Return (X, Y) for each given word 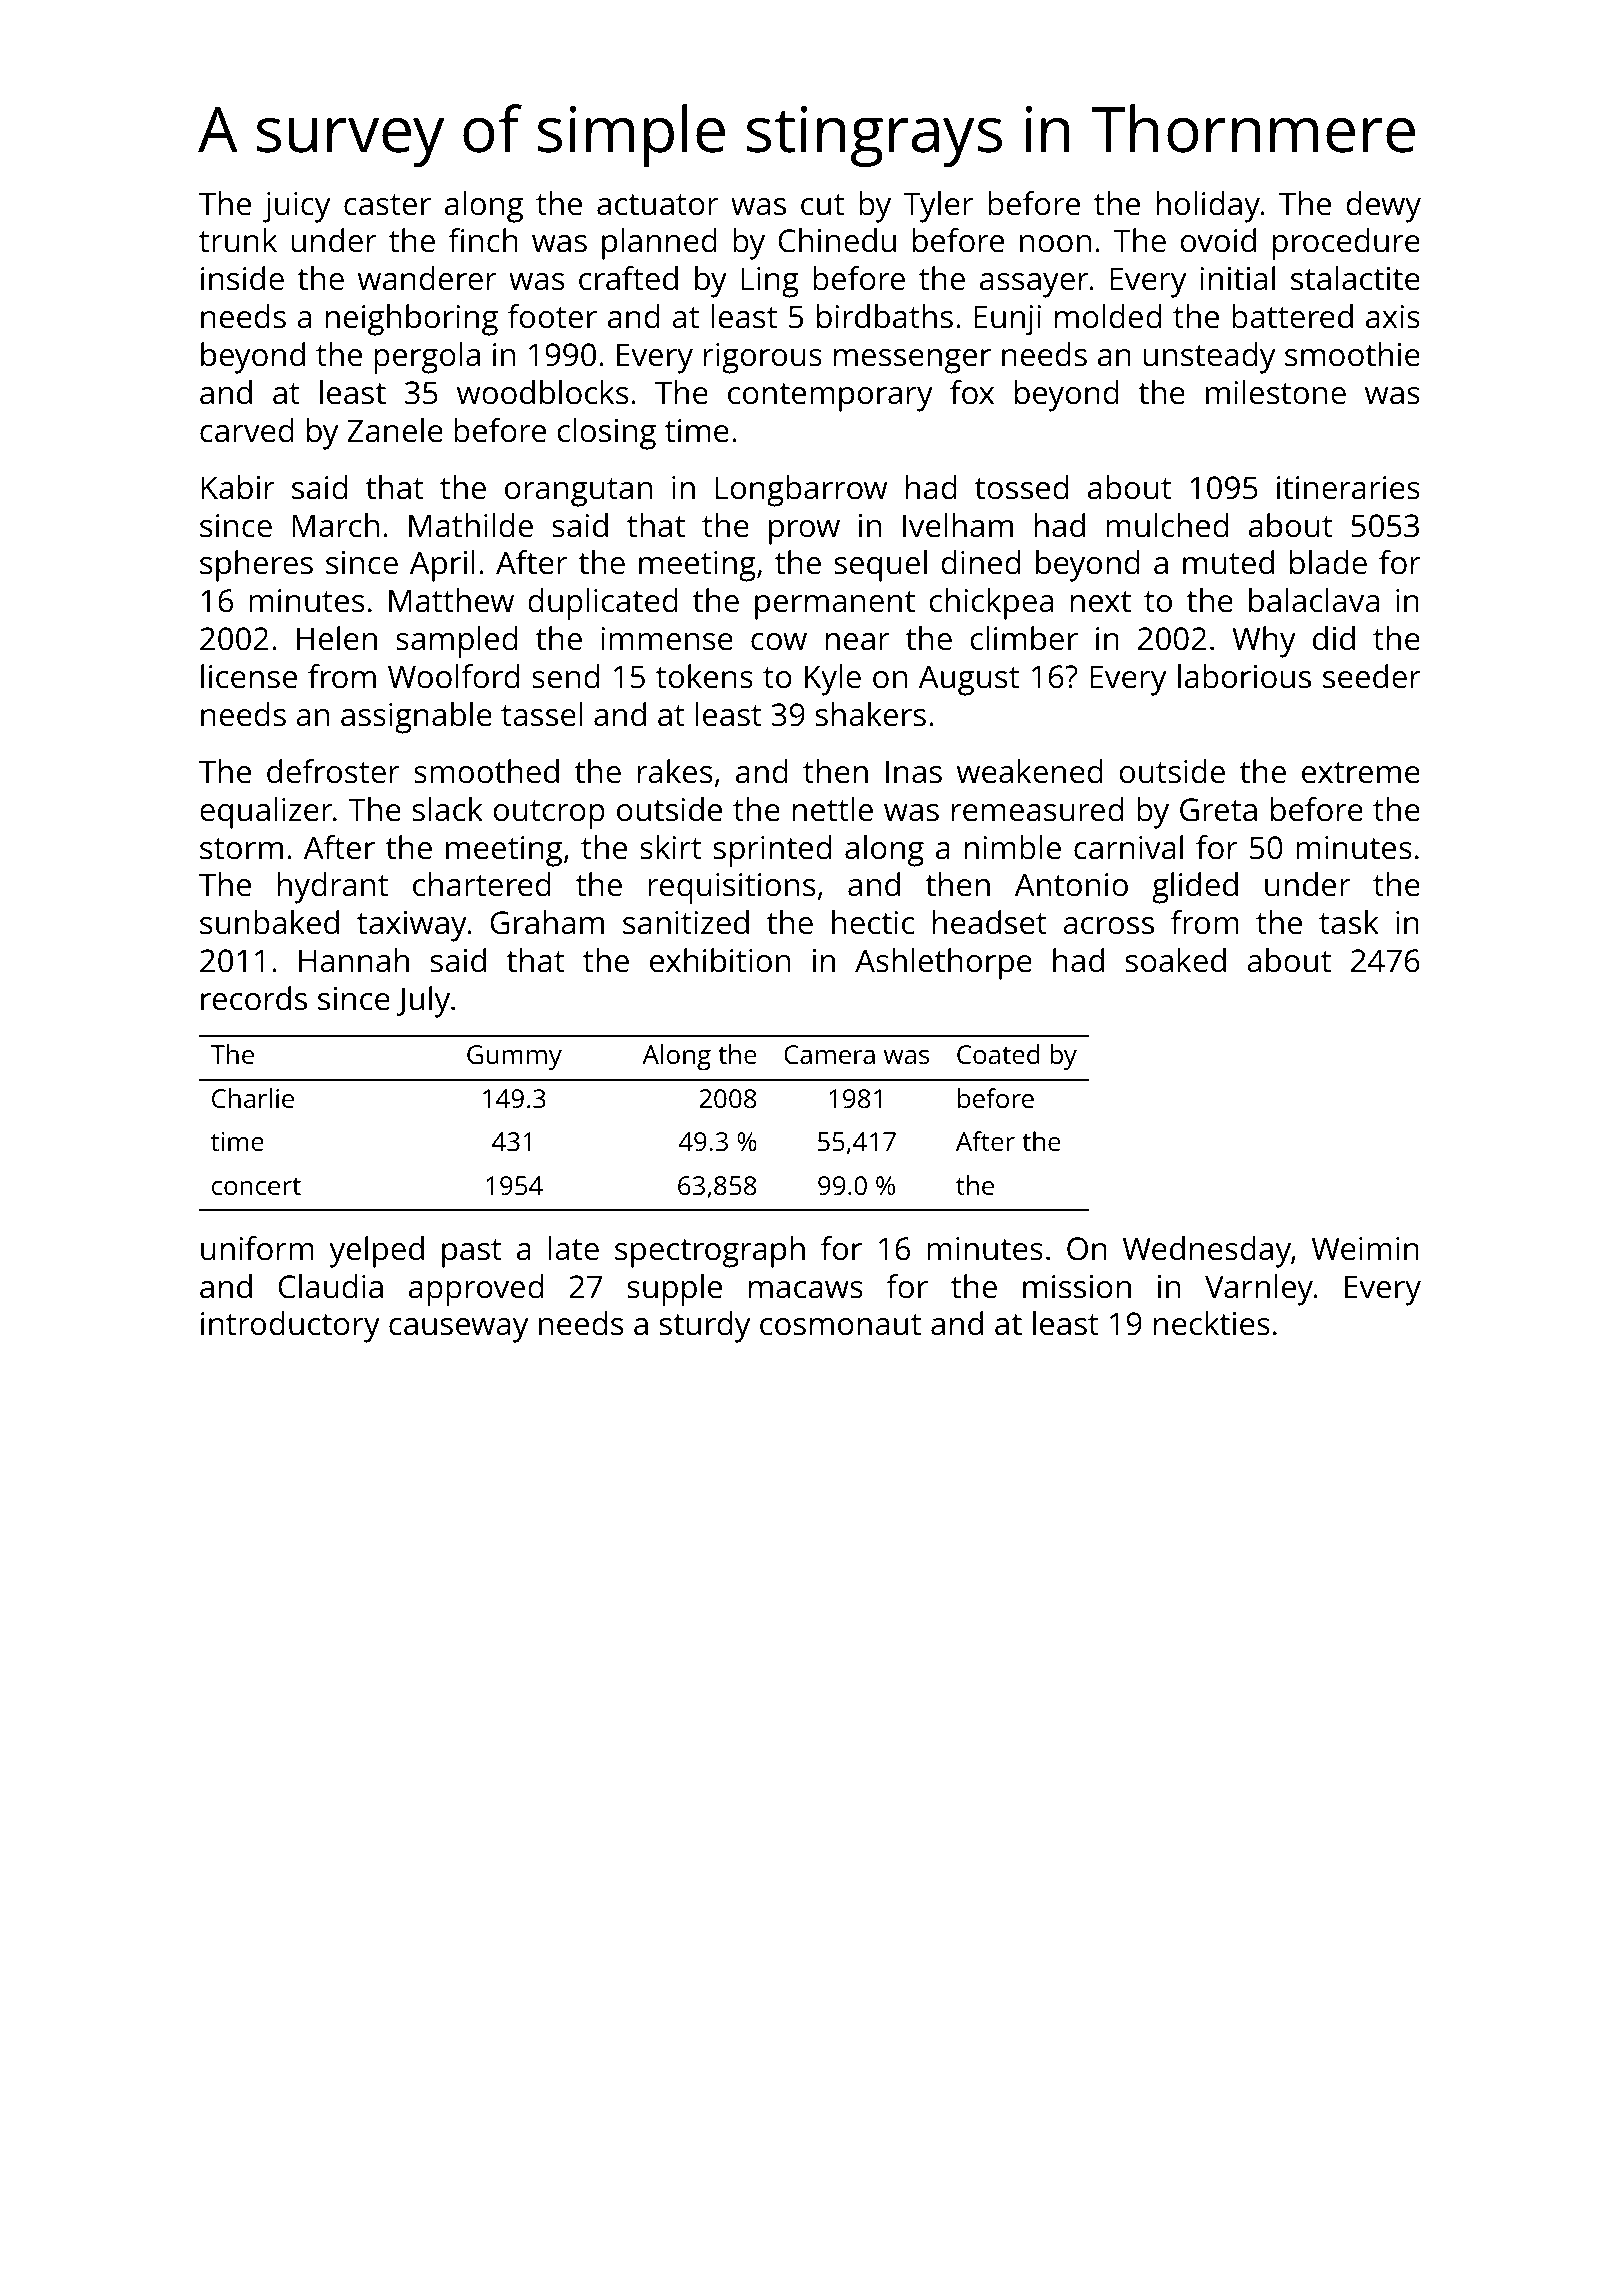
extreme (1361, 773)
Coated (998, 1054)
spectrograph (710, 1252)
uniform (257, 1248)
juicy (296, 207)
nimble (1012, 847)
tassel (541, 714)
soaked (1176, 960)
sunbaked (269, 922)
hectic (873, 922)
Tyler (938, 207)
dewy (1384, 207)
